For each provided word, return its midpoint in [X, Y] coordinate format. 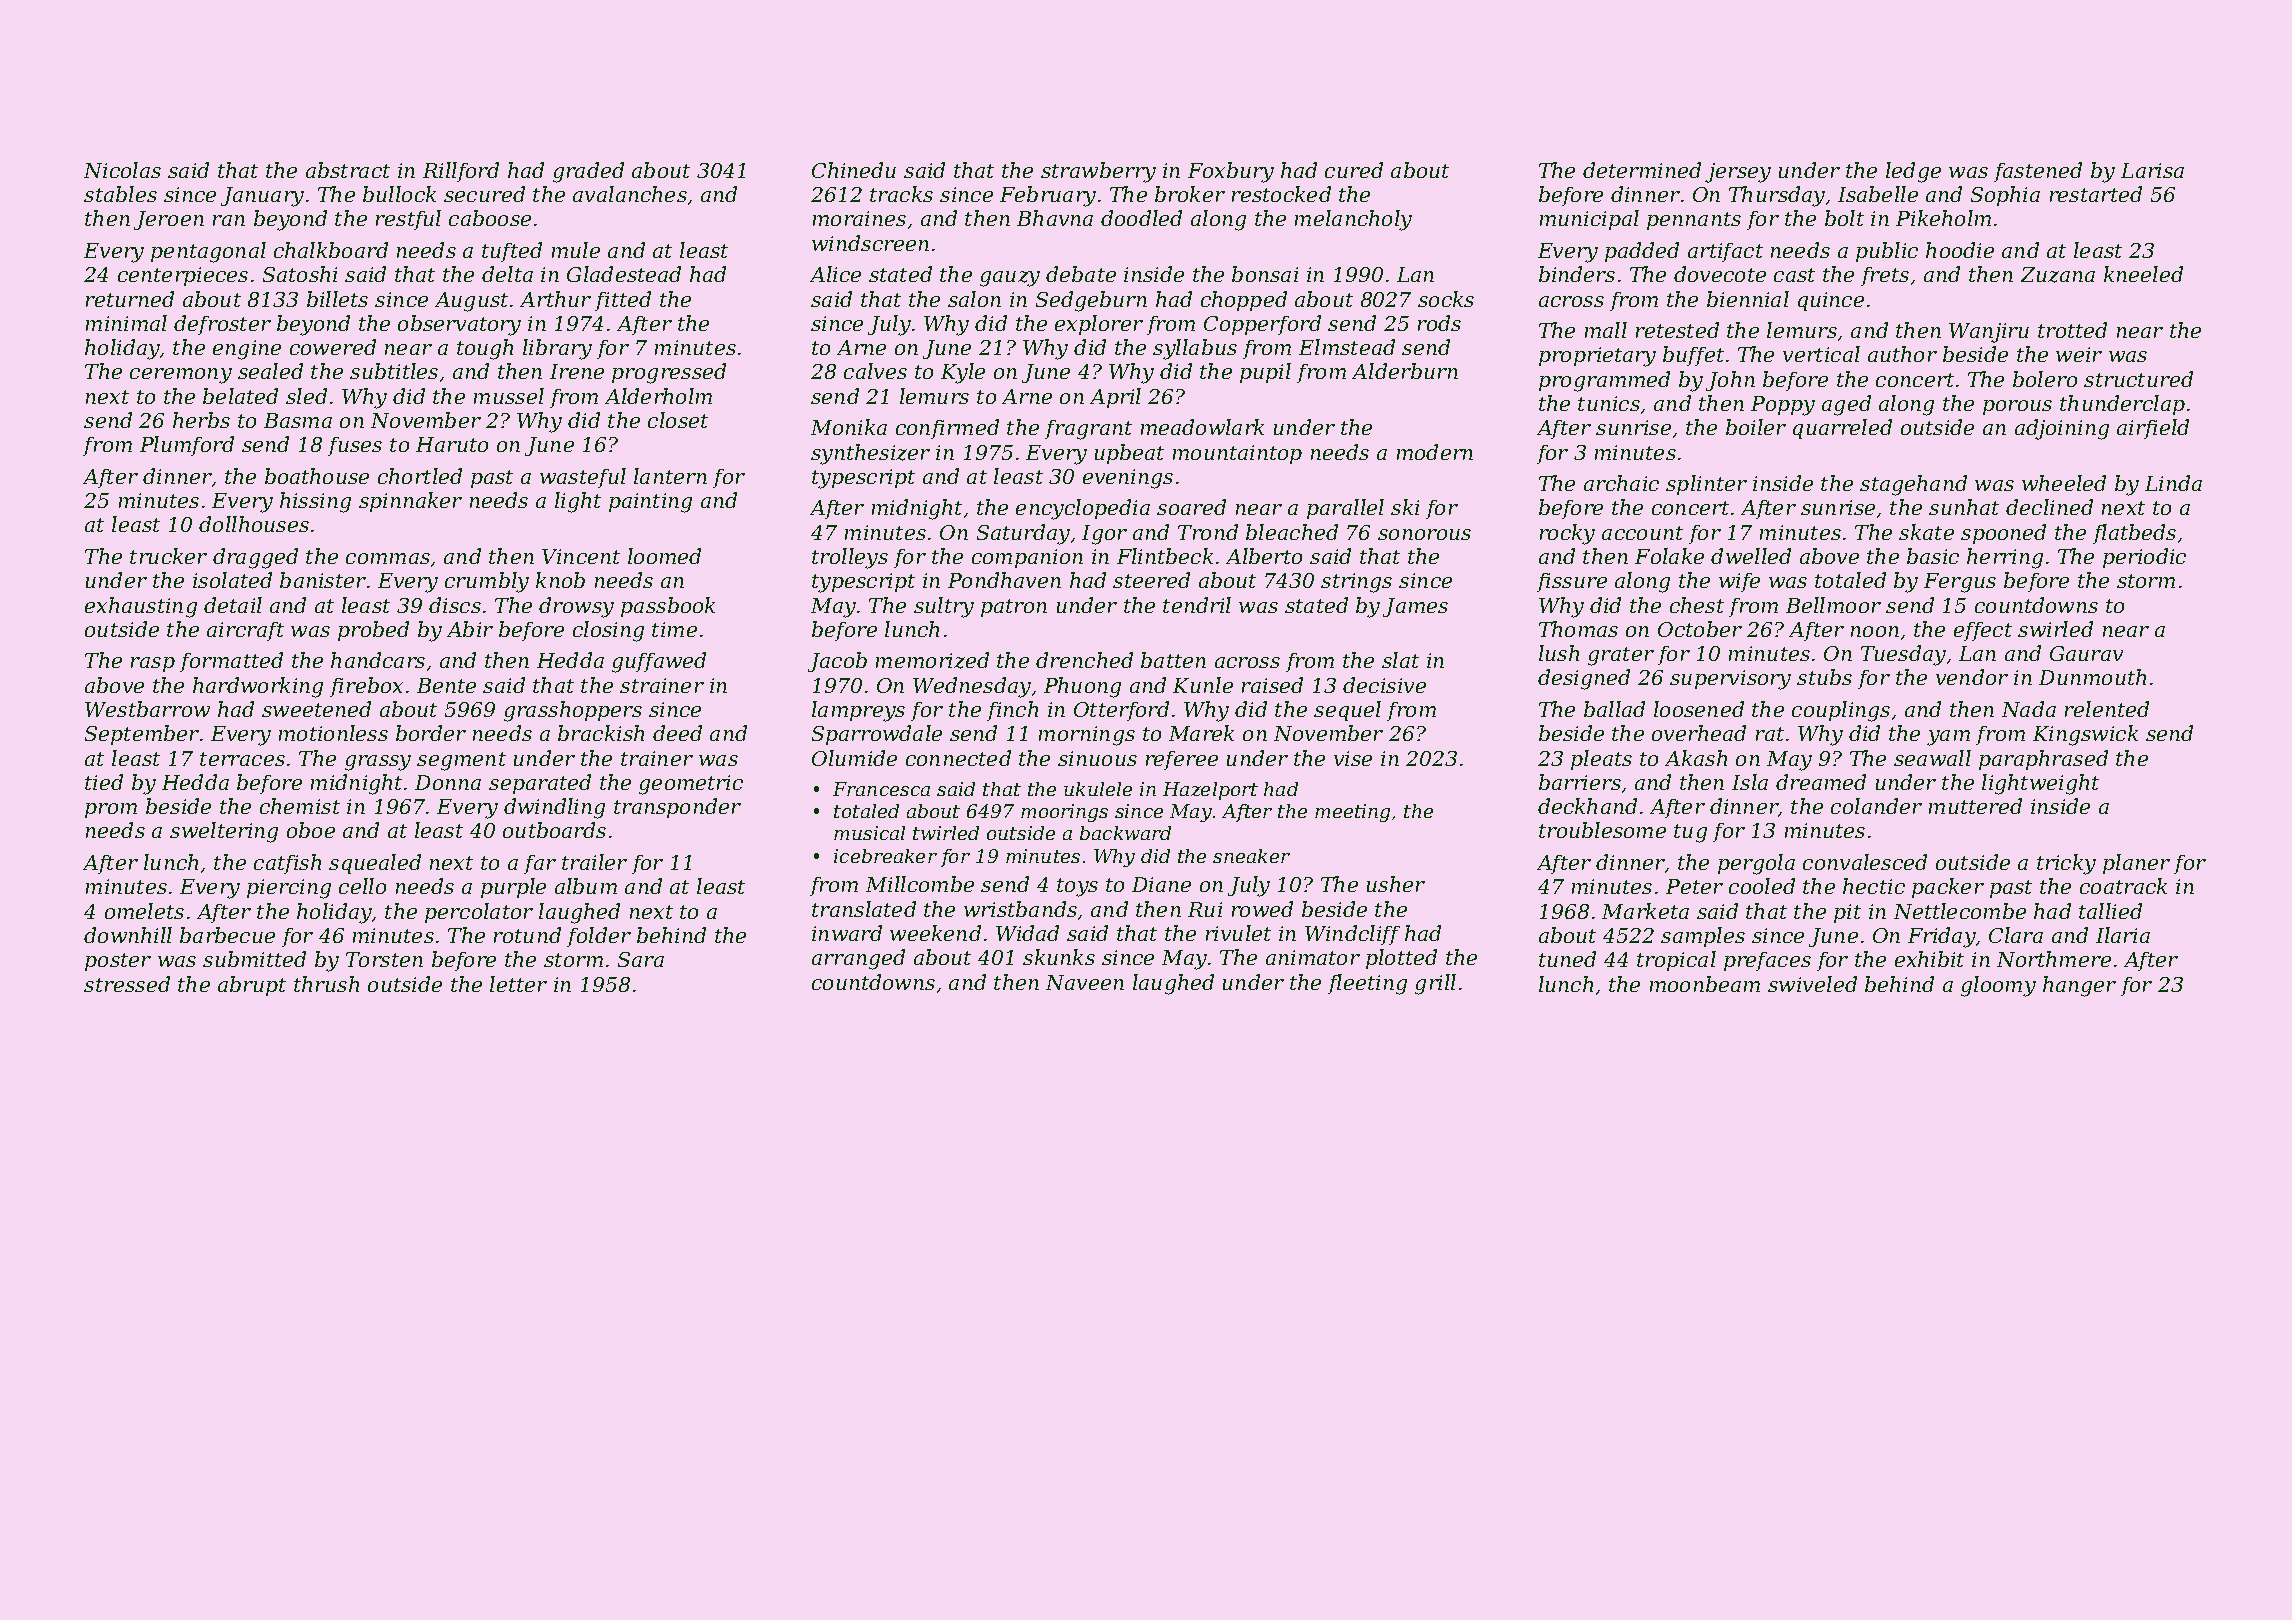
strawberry [1098, 172]
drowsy [576, 607]
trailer [594, 862]
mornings [1087, 736]
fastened [2038, 172]
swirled [2055, 629]
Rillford [461, 172]
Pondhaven [1004, 580]
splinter [1706, 485]
